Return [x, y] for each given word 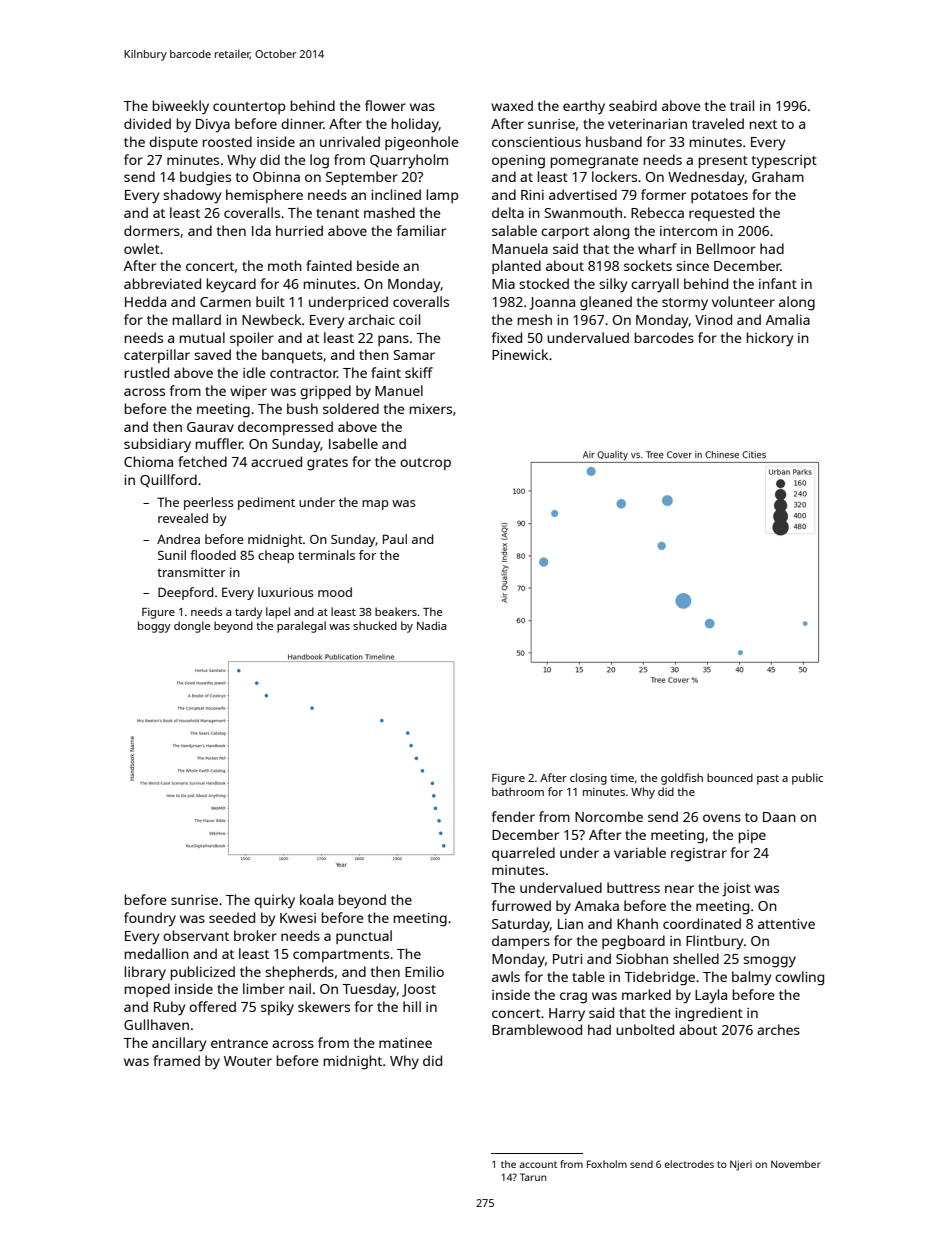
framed [176, 1060]
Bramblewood [537, 1029]
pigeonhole [422, 143]
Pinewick [520, 354]
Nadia [431, 625]
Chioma [148, 461]
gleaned [606, 303]
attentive [786, 924]
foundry [150, 919]
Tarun [533, 1177]
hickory [770, 339]
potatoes [719, 197]
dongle [192, 627]
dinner [302, 123]
